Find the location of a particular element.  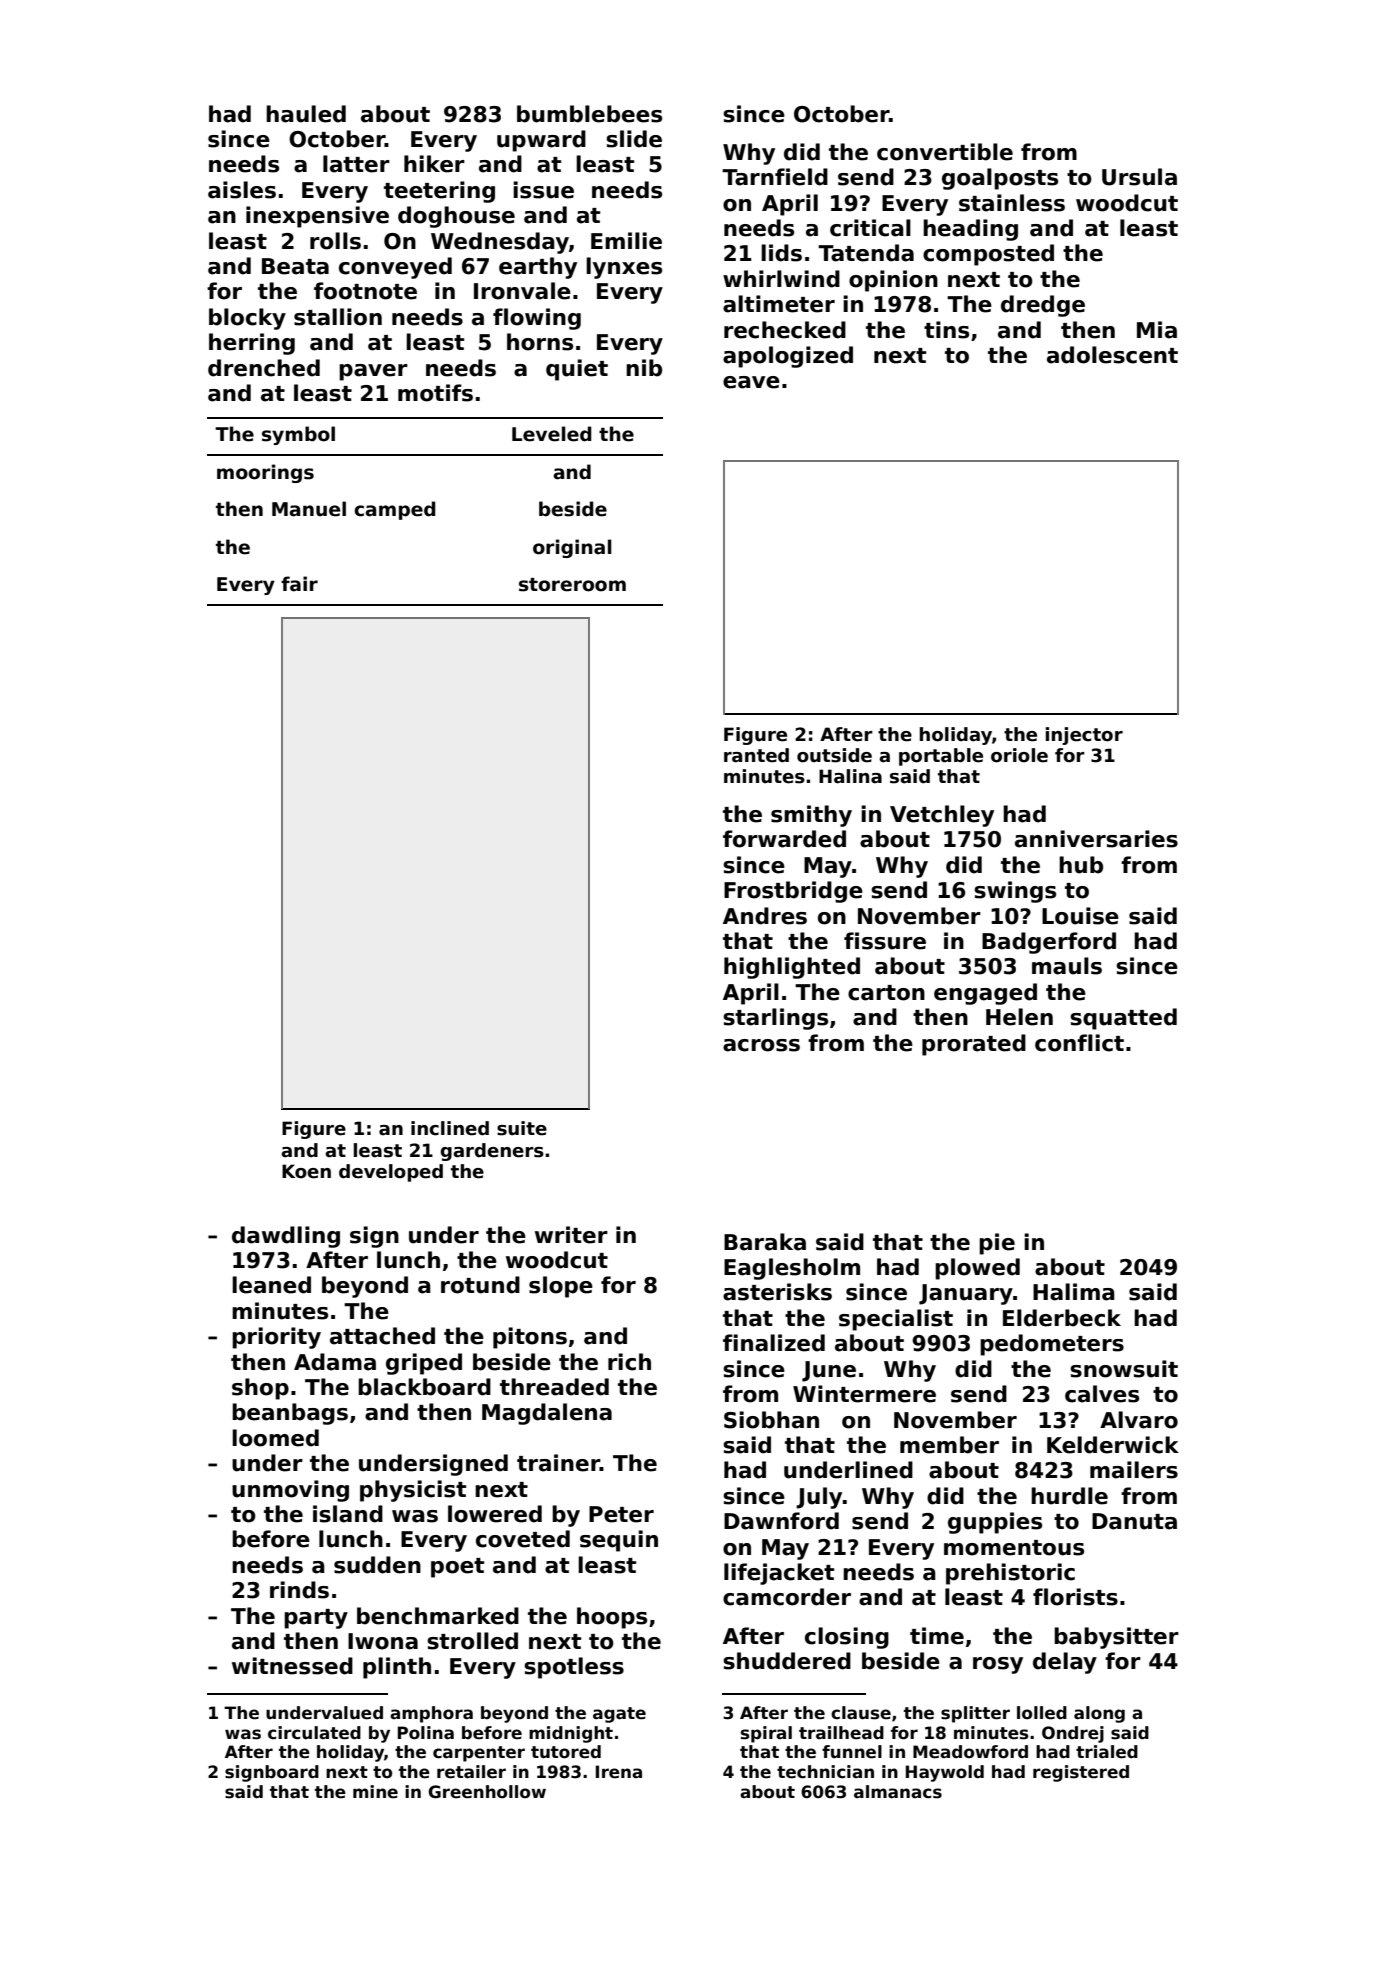

mine is located at coordinates (375, 1792).
